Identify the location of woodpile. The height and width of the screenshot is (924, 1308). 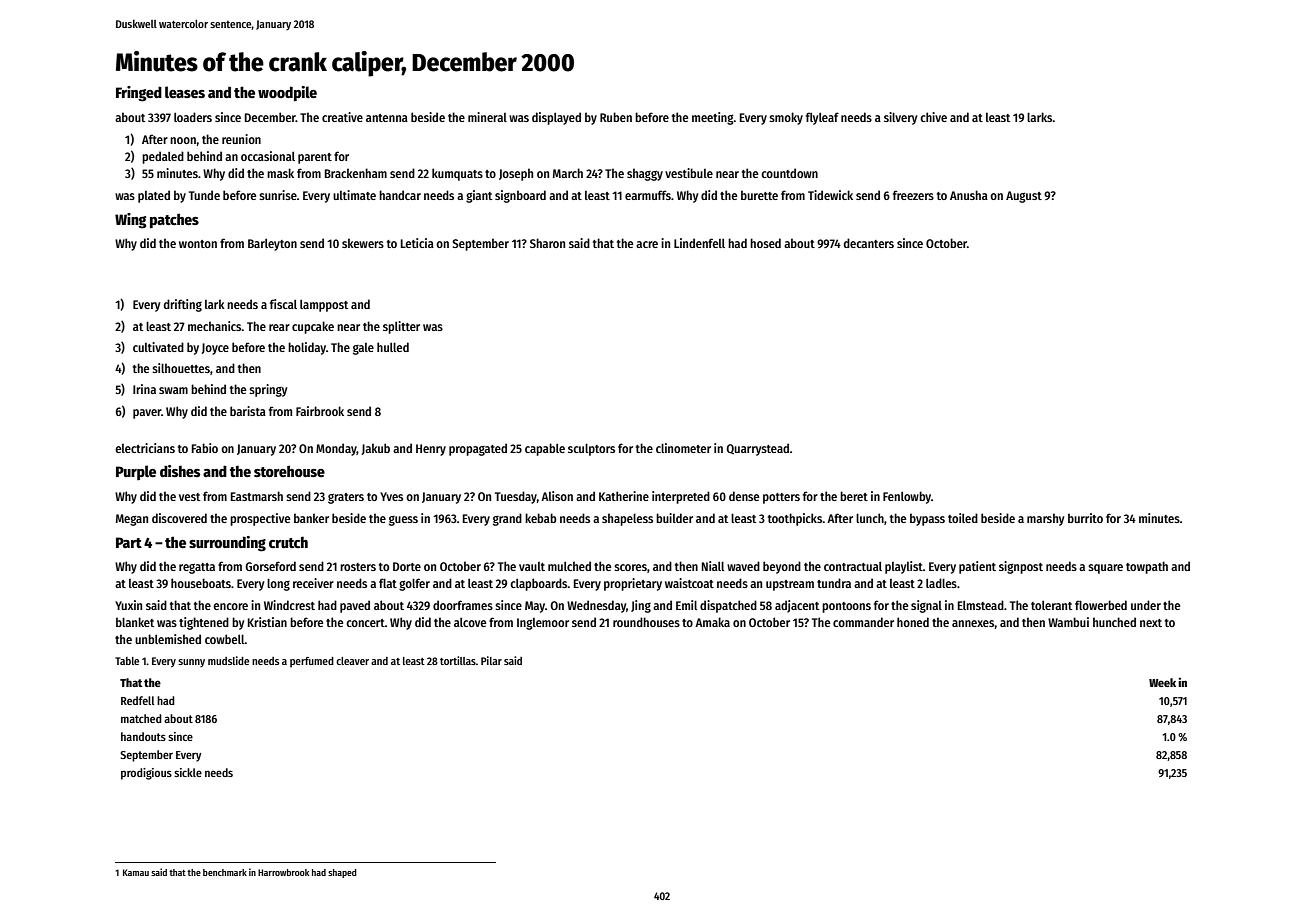
(287, 94).
